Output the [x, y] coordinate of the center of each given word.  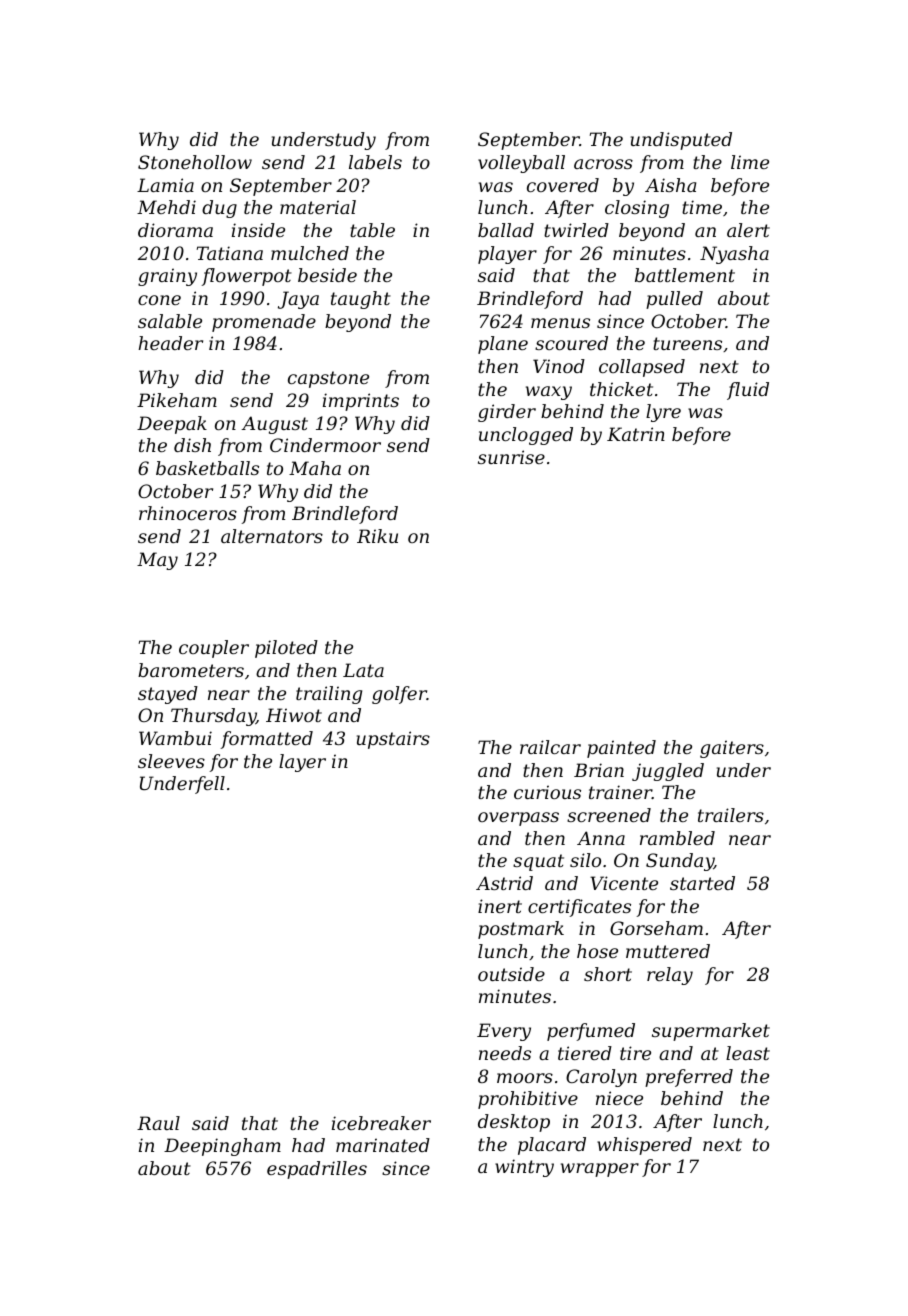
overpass [518, 819]
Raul [158, 1123]
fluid [748, 391]
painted [621, 749]
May [157, 561]
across [603, 164]
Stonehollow [195, 162]
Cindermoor [325, 445]
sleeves [171, 761]
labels [375, 162]
